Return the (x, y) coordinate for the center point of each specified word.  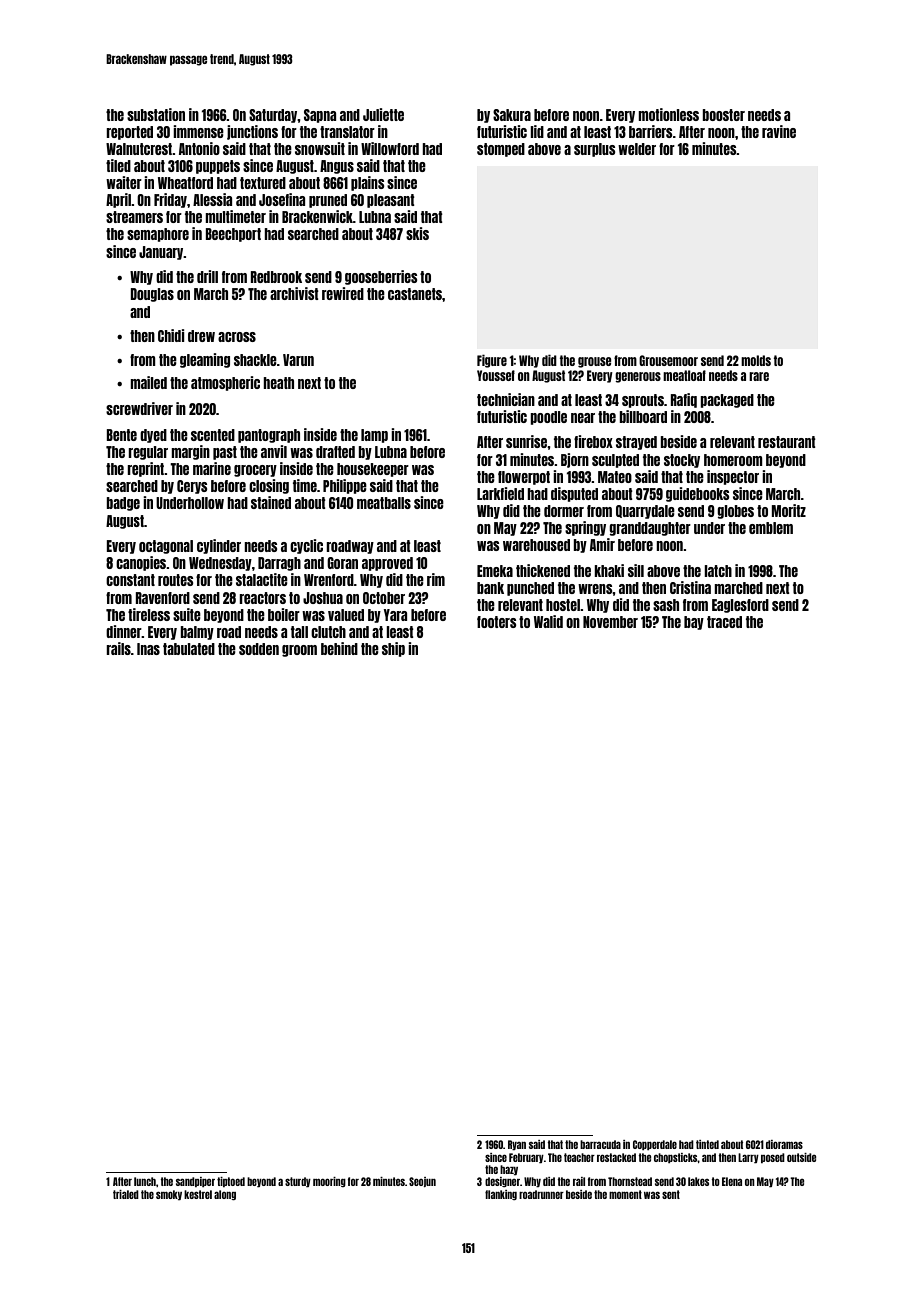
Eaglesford (740, 606)
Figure (492, 361)
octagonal (166, 547)
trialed (126, 1194)
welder (637, 149)
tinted (707, 1144)
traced (724, 622)
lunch (145, 1181)
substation (156, 114)
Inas (148, 649)
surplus (595, 150)
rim (436, 579)
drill (207, 276)
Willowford (390, 148)
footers (497, 622)
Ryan (517, 1145)
